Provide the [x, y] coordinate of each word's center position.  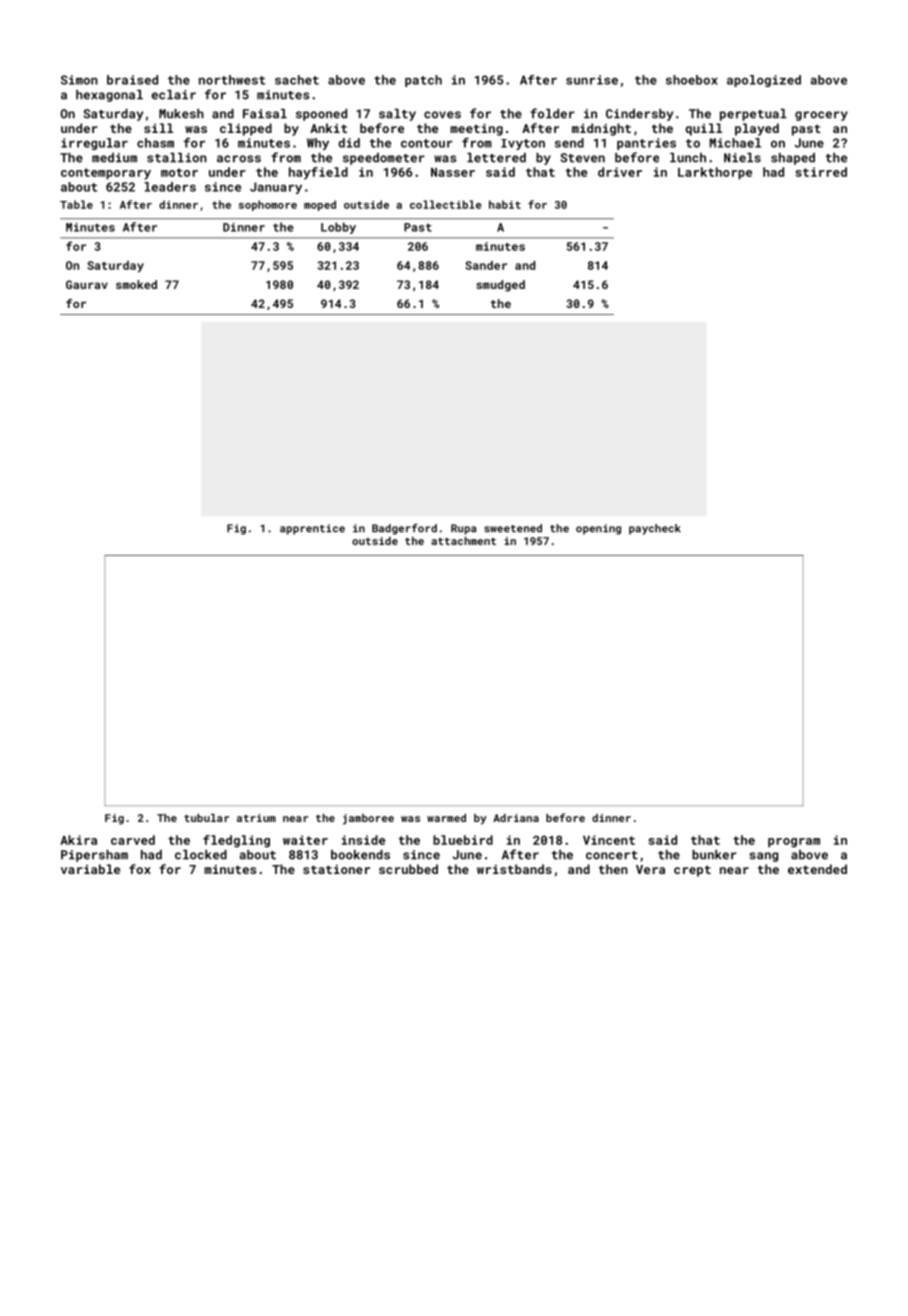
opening [598, 529]
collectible [446, 204]
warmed [446, 818]
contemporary [106, 174]
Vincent [609, 840]
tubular [206, 818]
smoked [136, 284]
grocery [821, 116]
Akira [78, 840]
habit [505, 204]
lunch [688, 158]
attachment [463, 541]
